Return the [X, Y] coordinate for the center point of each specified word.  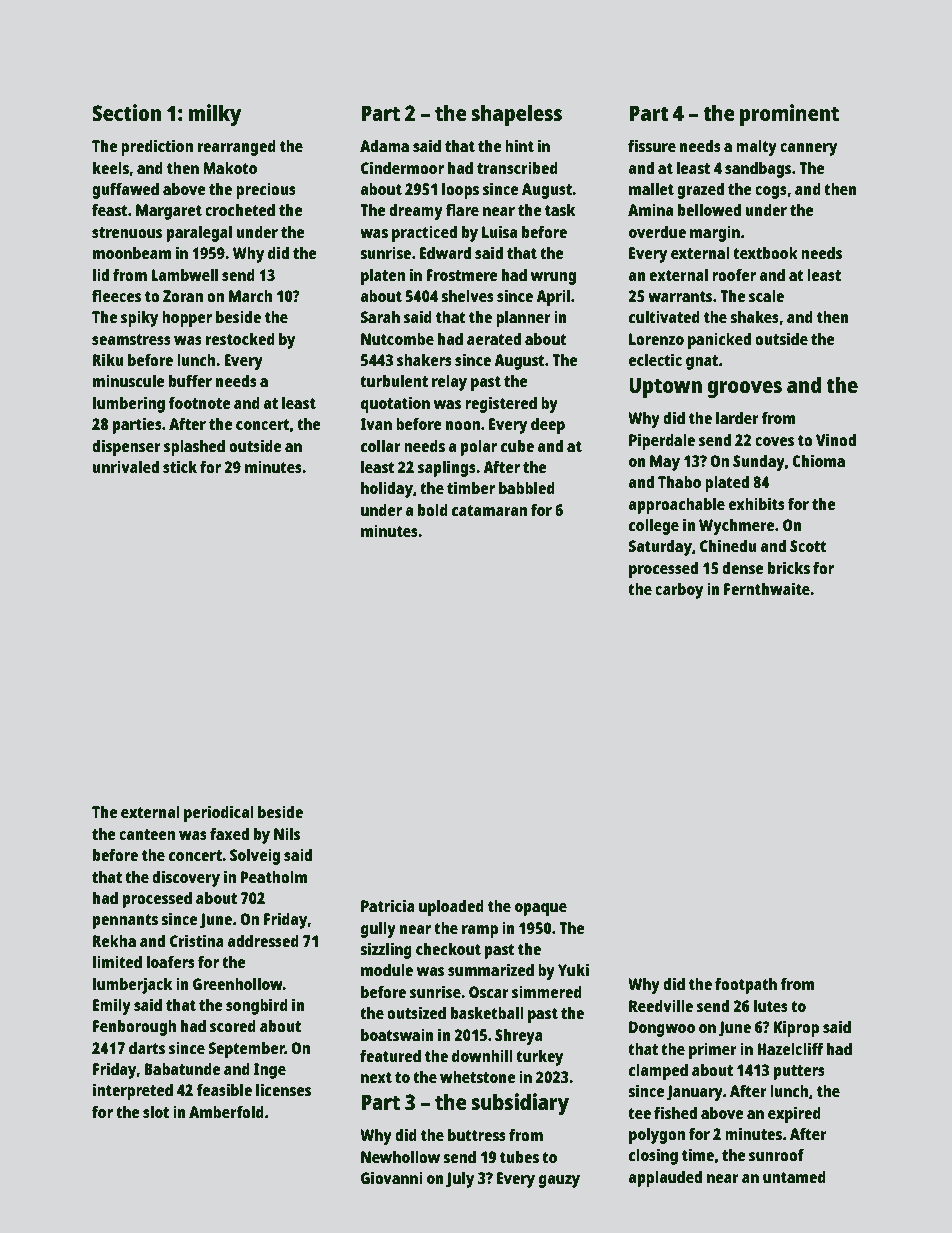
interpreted [133, 1091]
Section [126, 112]
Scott [808, 546]
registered [501, 404]
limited [117, 961]
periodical [219, 813]
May [665, 463]
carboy [679, 590]
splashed [194, 447]
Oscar [489, 992]
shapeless [516, 115]
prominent [789, 115]
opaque [541, 909]
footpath [746, 986]
